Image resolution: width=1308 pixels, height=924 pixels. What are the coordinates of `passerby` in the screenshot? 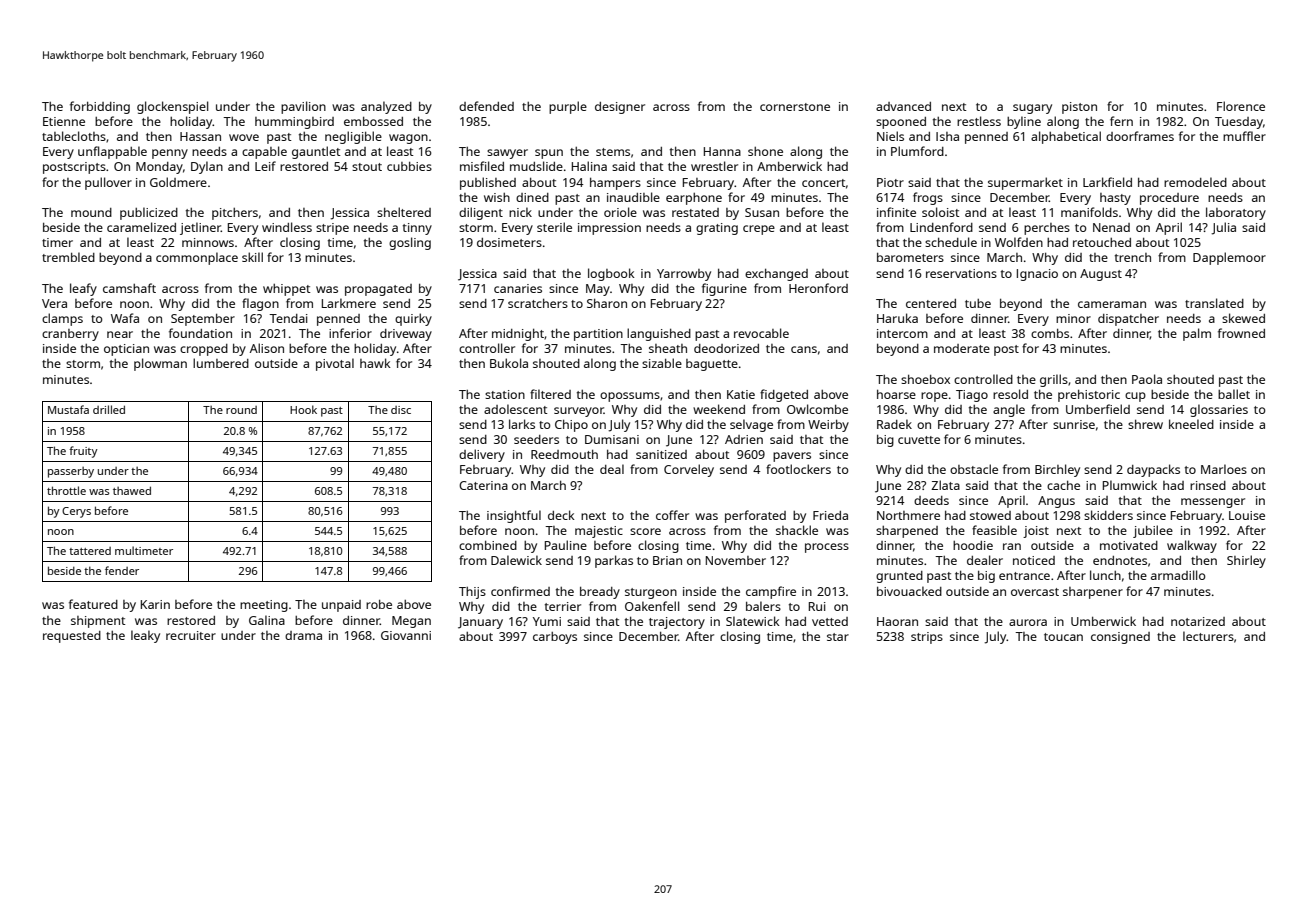 It's located at (71, 472).
